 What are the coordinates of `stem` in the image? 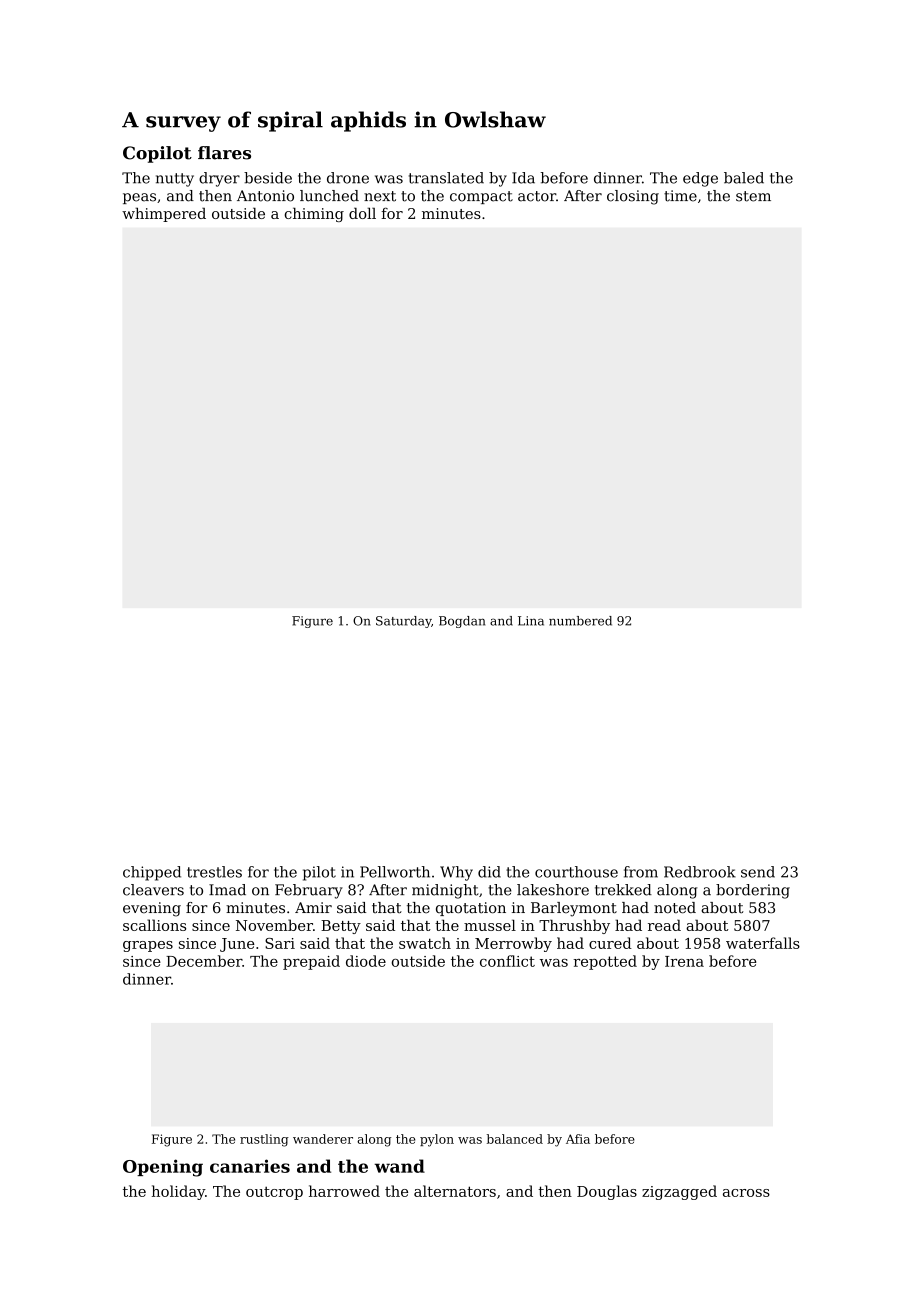 It's located at (753, 196).
